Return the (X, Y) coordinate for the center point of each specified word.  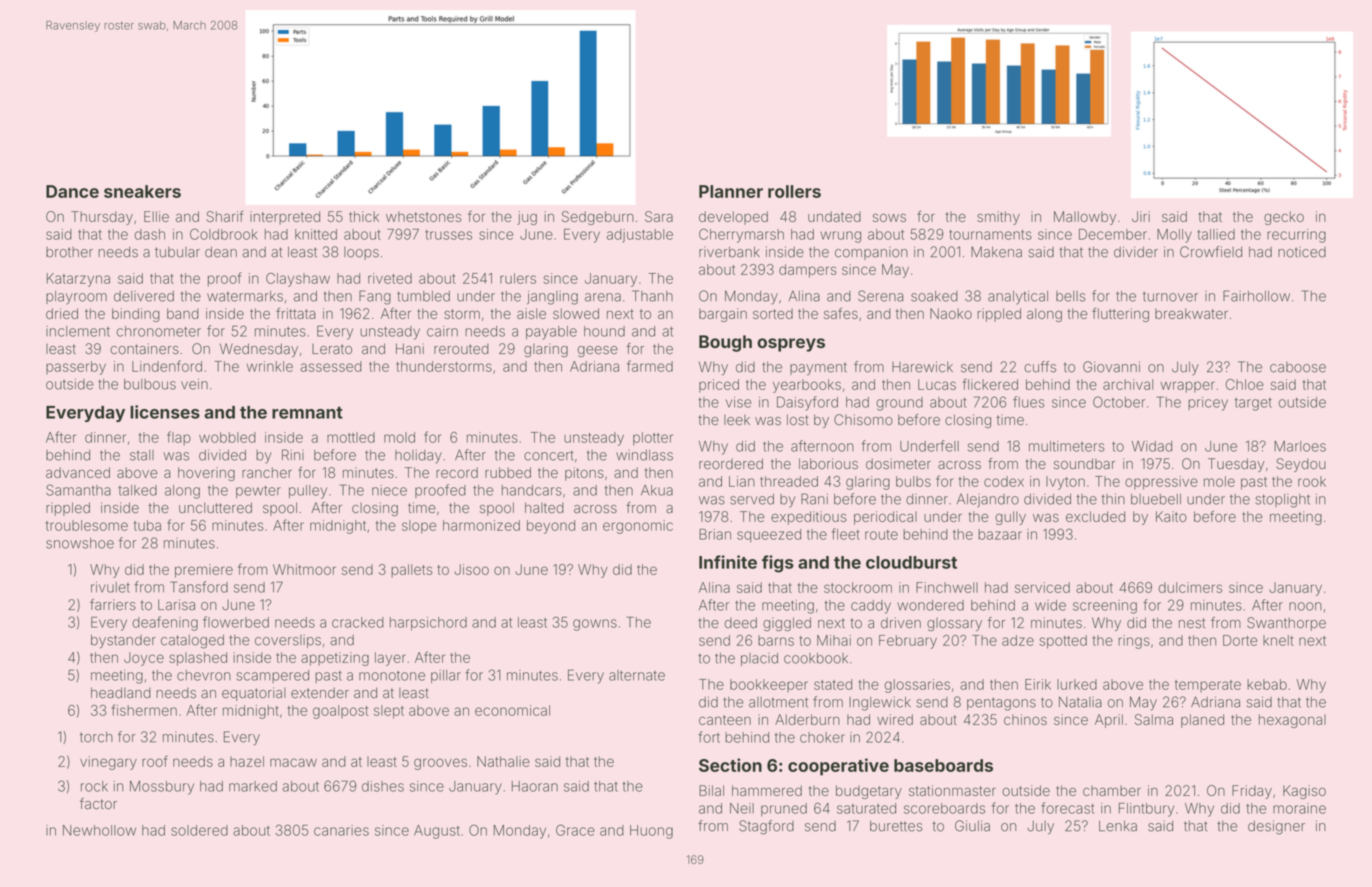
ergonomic (638, 527)
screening (1105, 607)
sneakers (142, 191)
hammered (767, 790)
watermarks (245, 296)
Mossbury (162, 788)
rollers (794, 191)
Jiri (1141, 216)
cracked (358, 622)
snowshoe (80, 543)
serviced (1042, 587)
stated (833, 684)
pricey (1208, 404)
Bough (725, 343)
